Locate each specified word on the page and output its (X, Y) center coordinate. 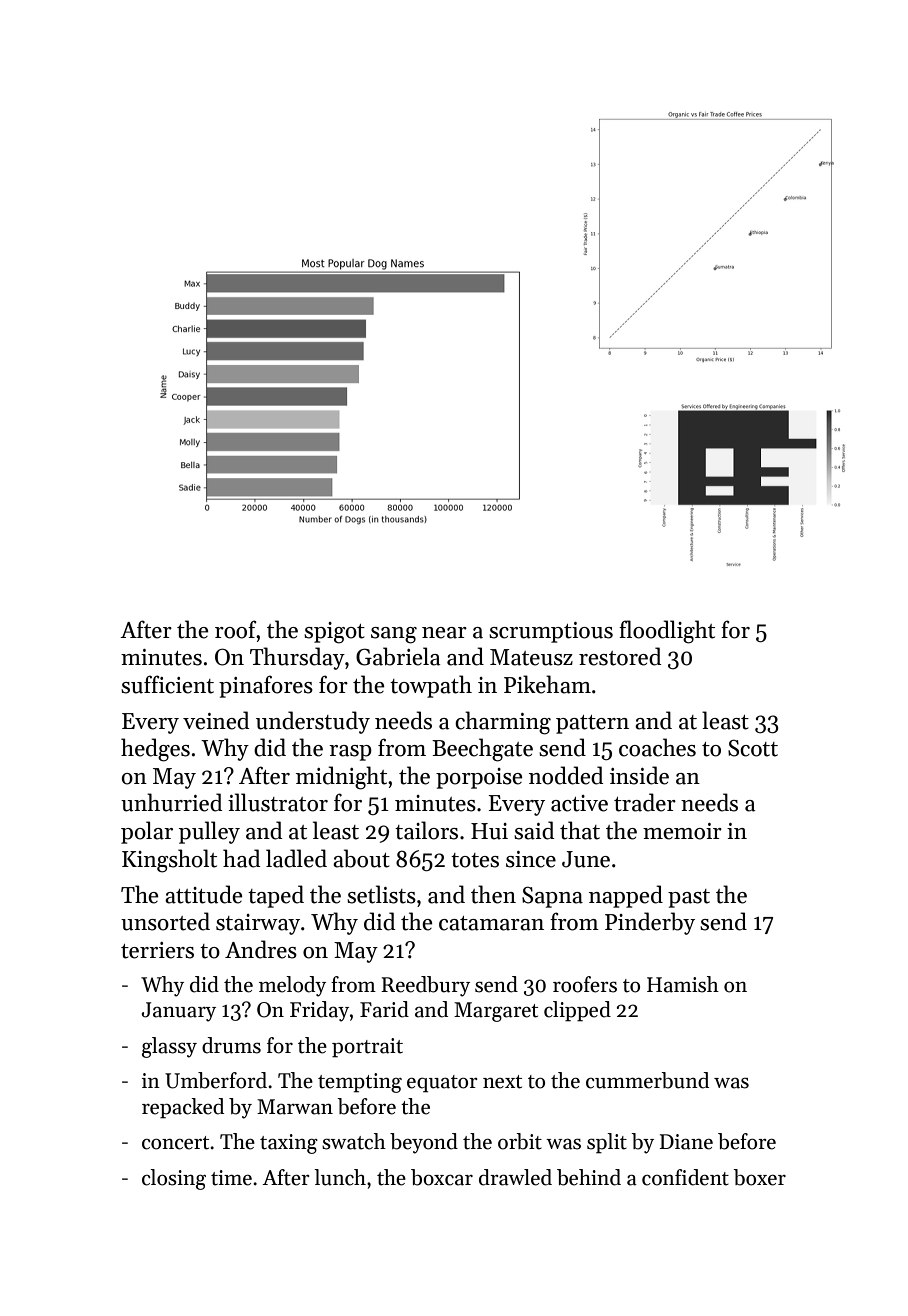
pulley (209, 832)
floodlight (667, 632)
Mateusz (531, 657)
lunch (340, 1177)
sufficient (167, 684)
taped (276, 896)
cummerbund (647, 1080)
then (493, 894)
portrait (367, 1048)
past (689, 898)
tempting (360, 1083)
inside (639, 775)
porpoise (479, 778)
